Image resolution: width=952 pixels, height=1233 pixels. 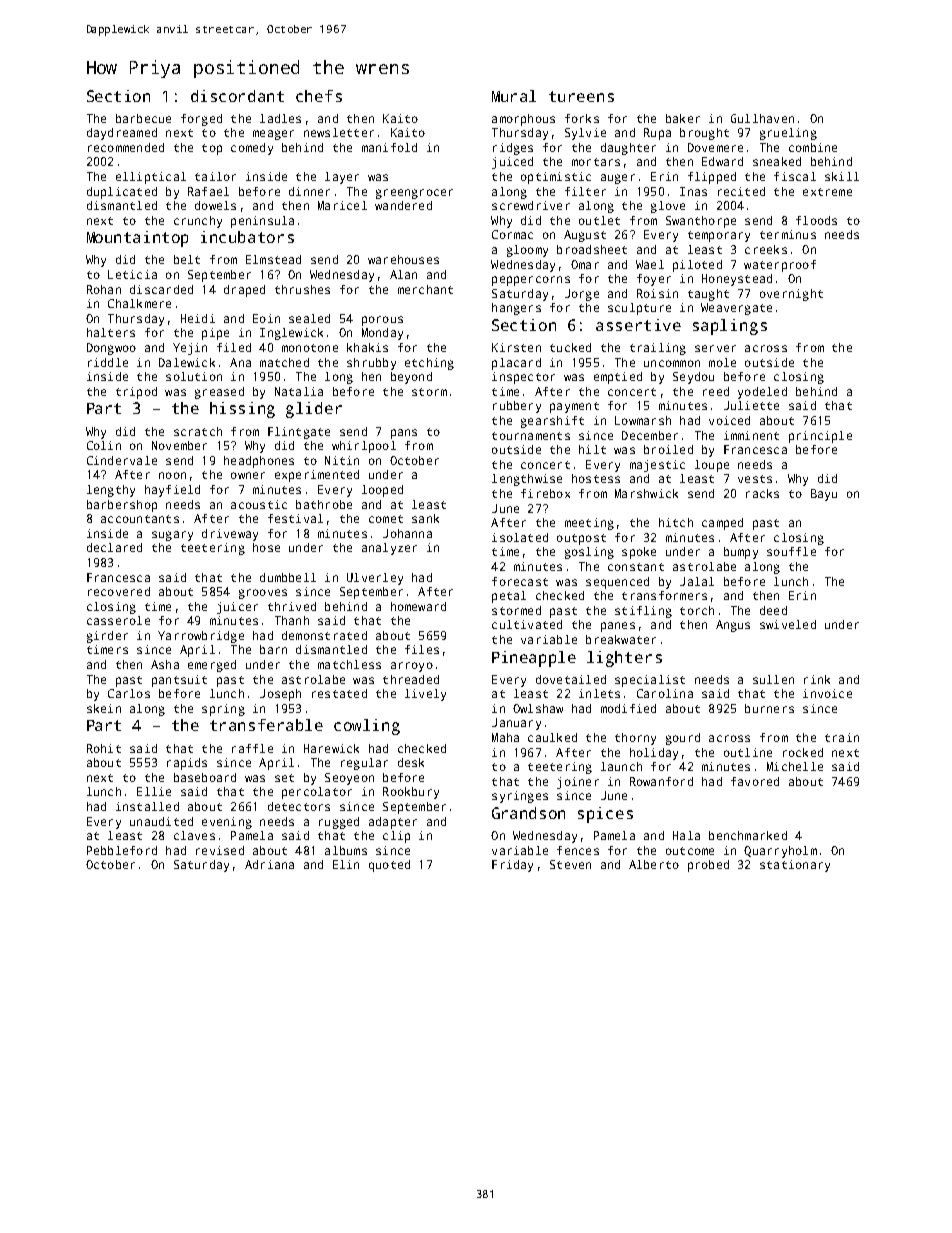 What do you see at coordinates (516, 309) in the screenshot?
I see `hangers` at bounding box center [516, 309].
